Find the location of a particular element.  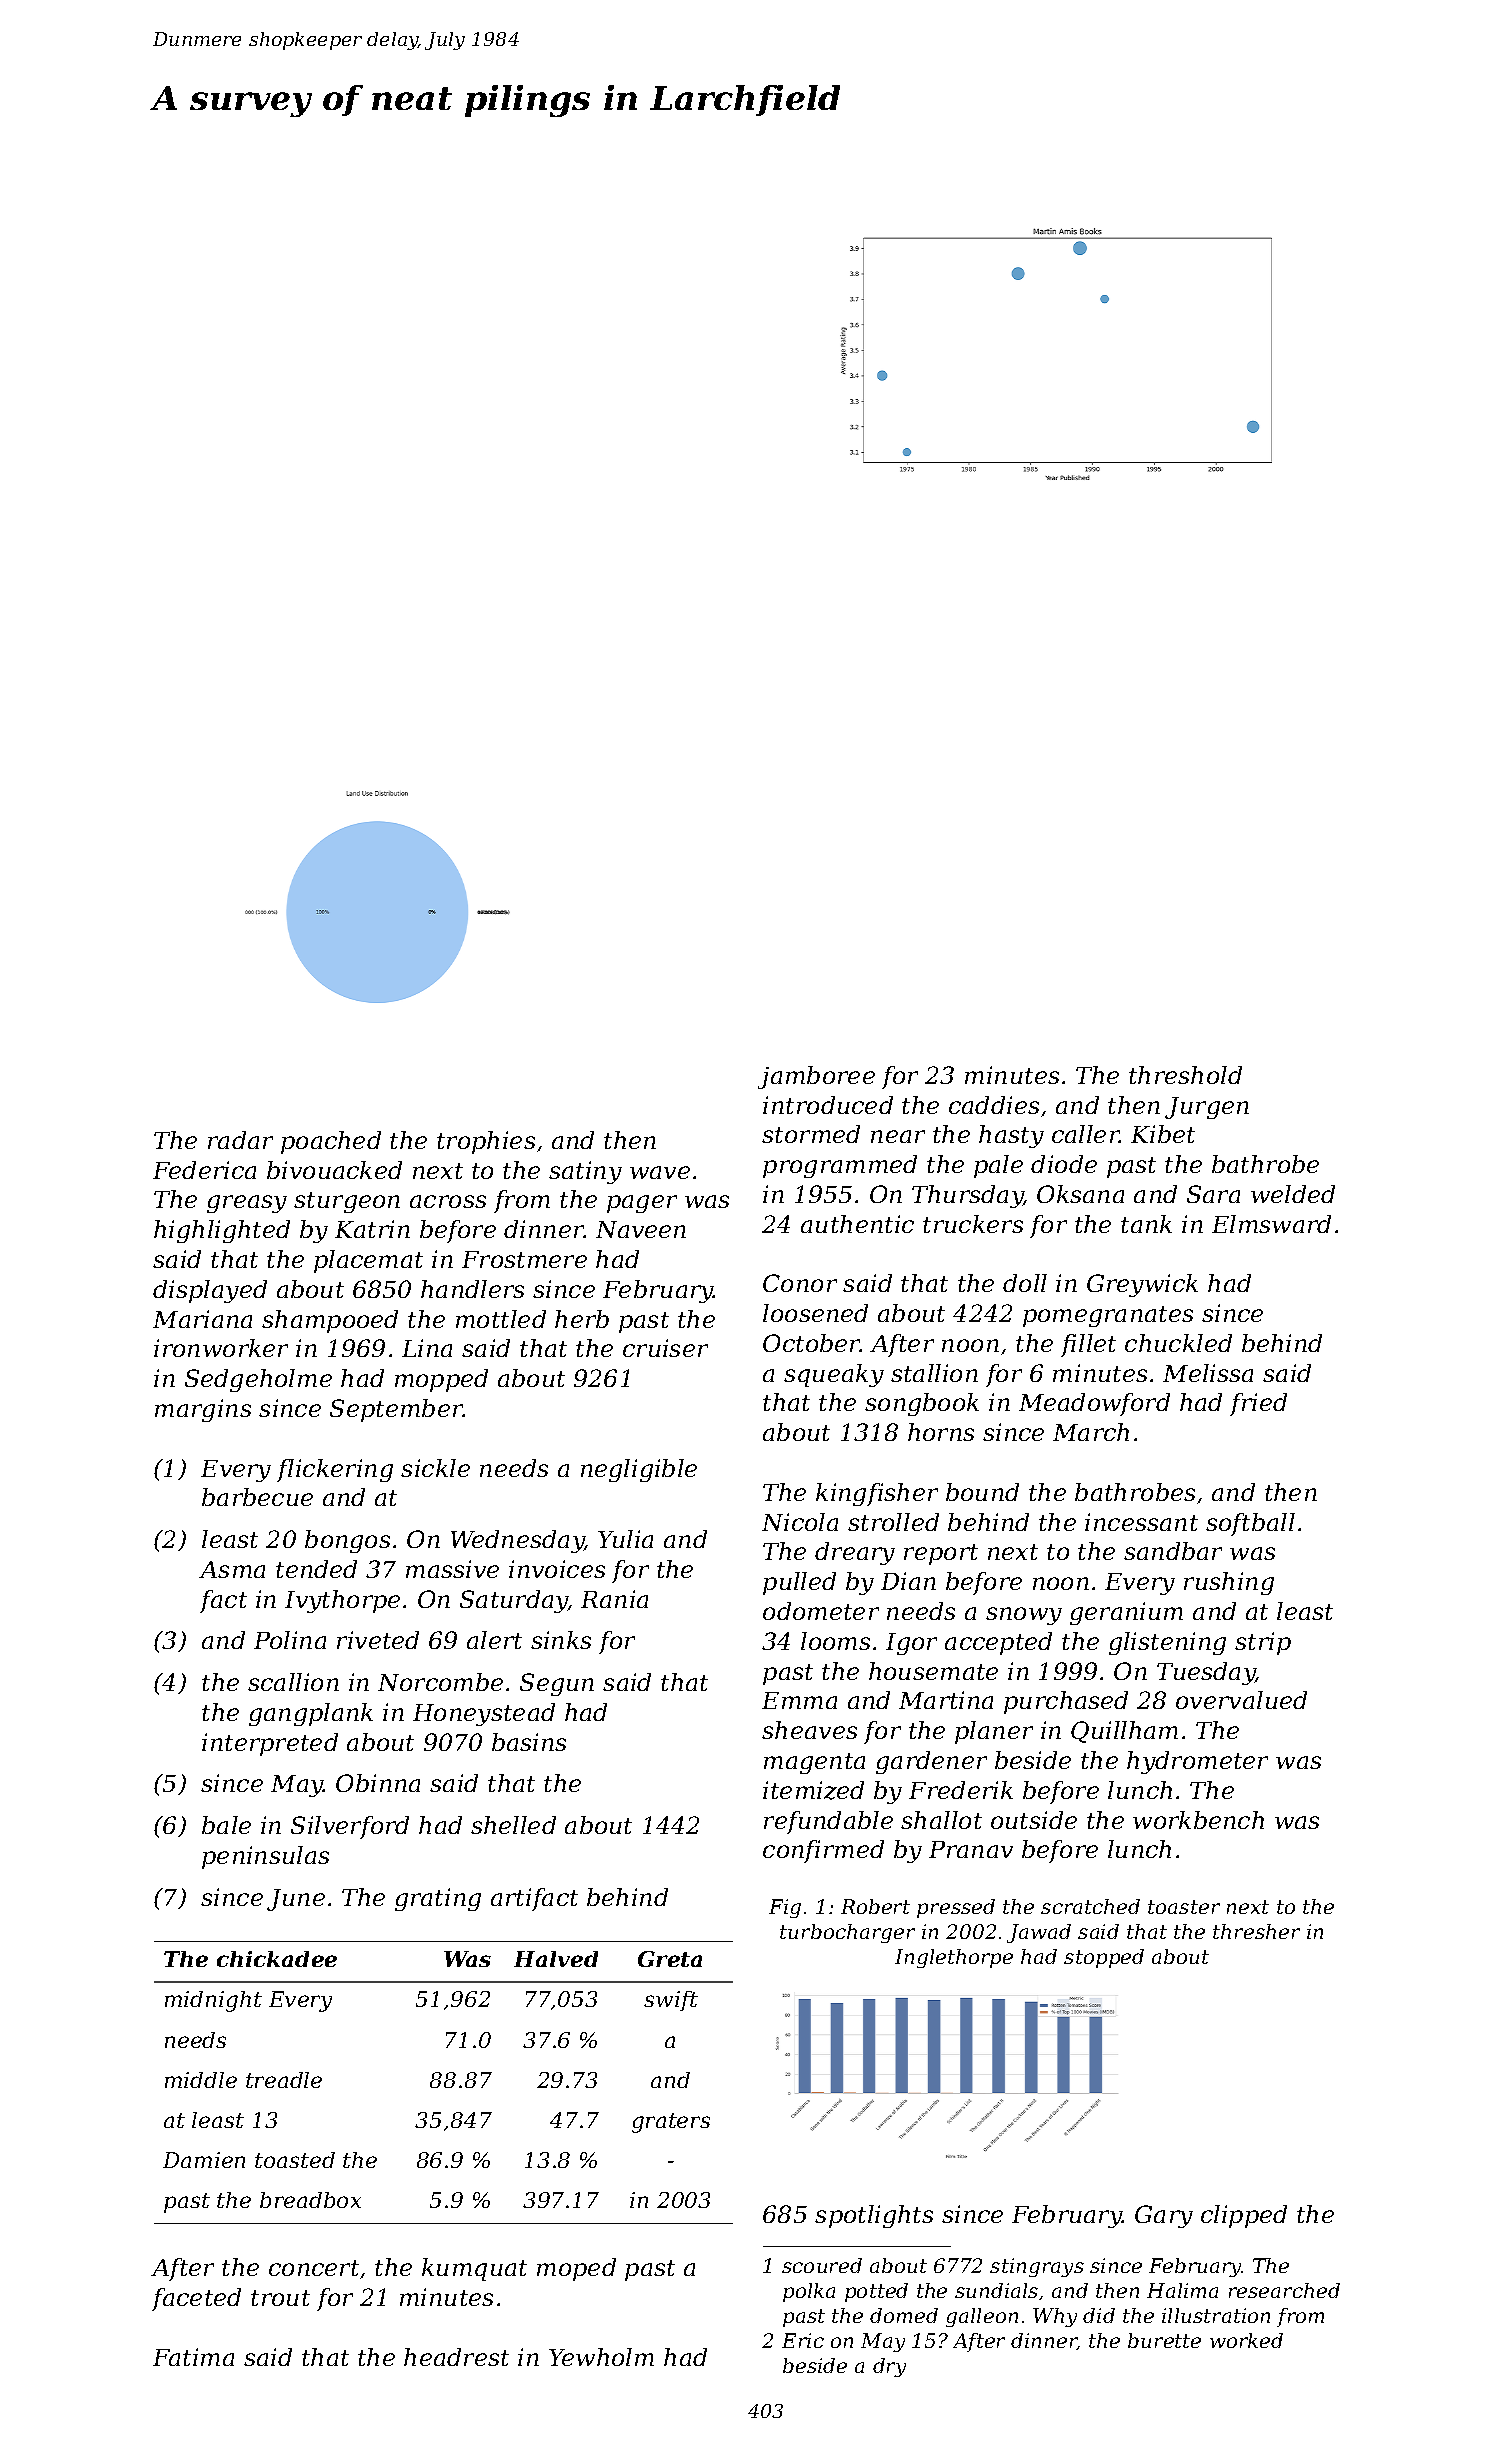

Oksana is located at coordinates (1080, 1194).
